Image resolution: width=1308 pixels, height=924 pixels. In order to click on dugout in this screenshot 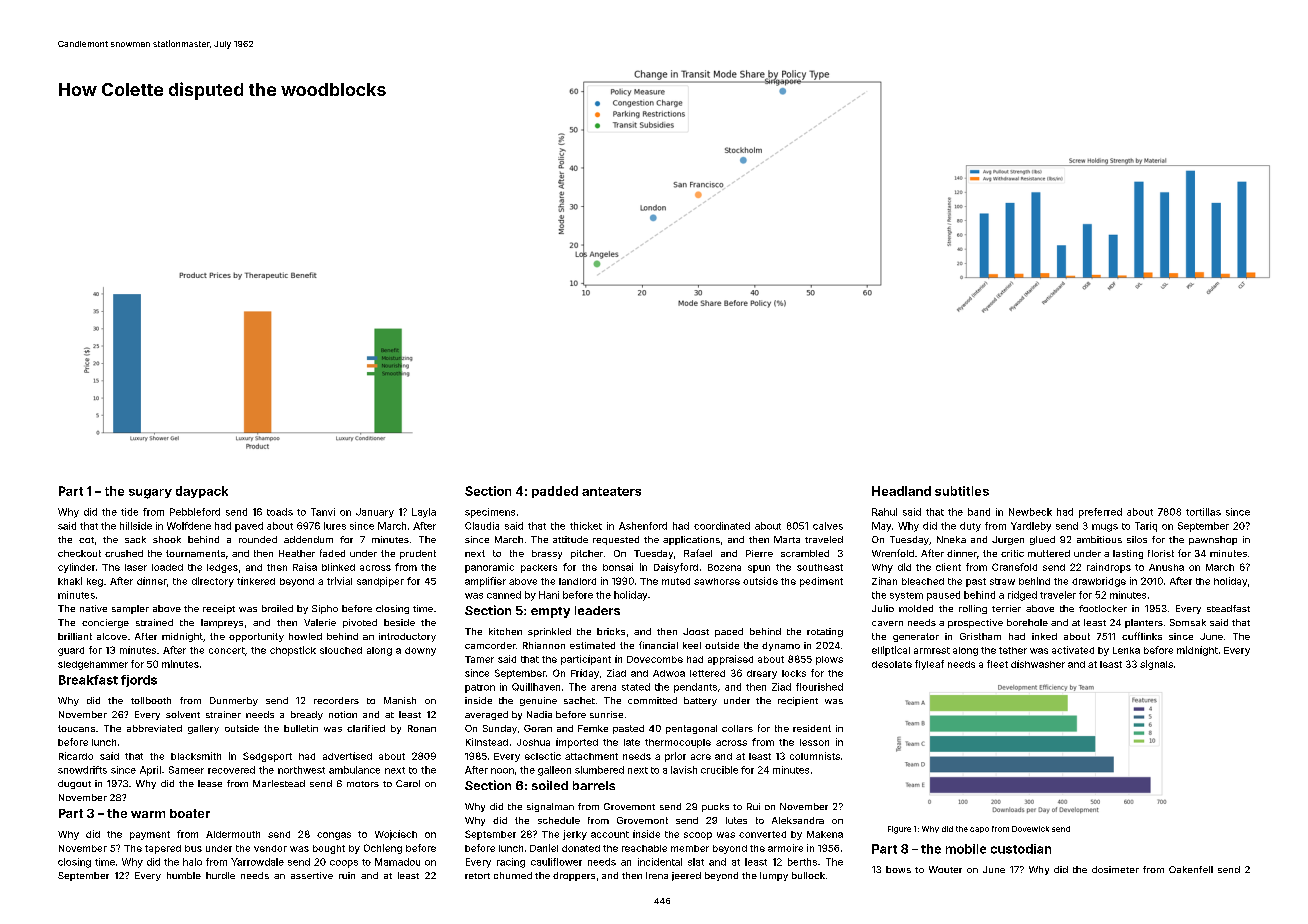, I will do `click(74, 784)`.
